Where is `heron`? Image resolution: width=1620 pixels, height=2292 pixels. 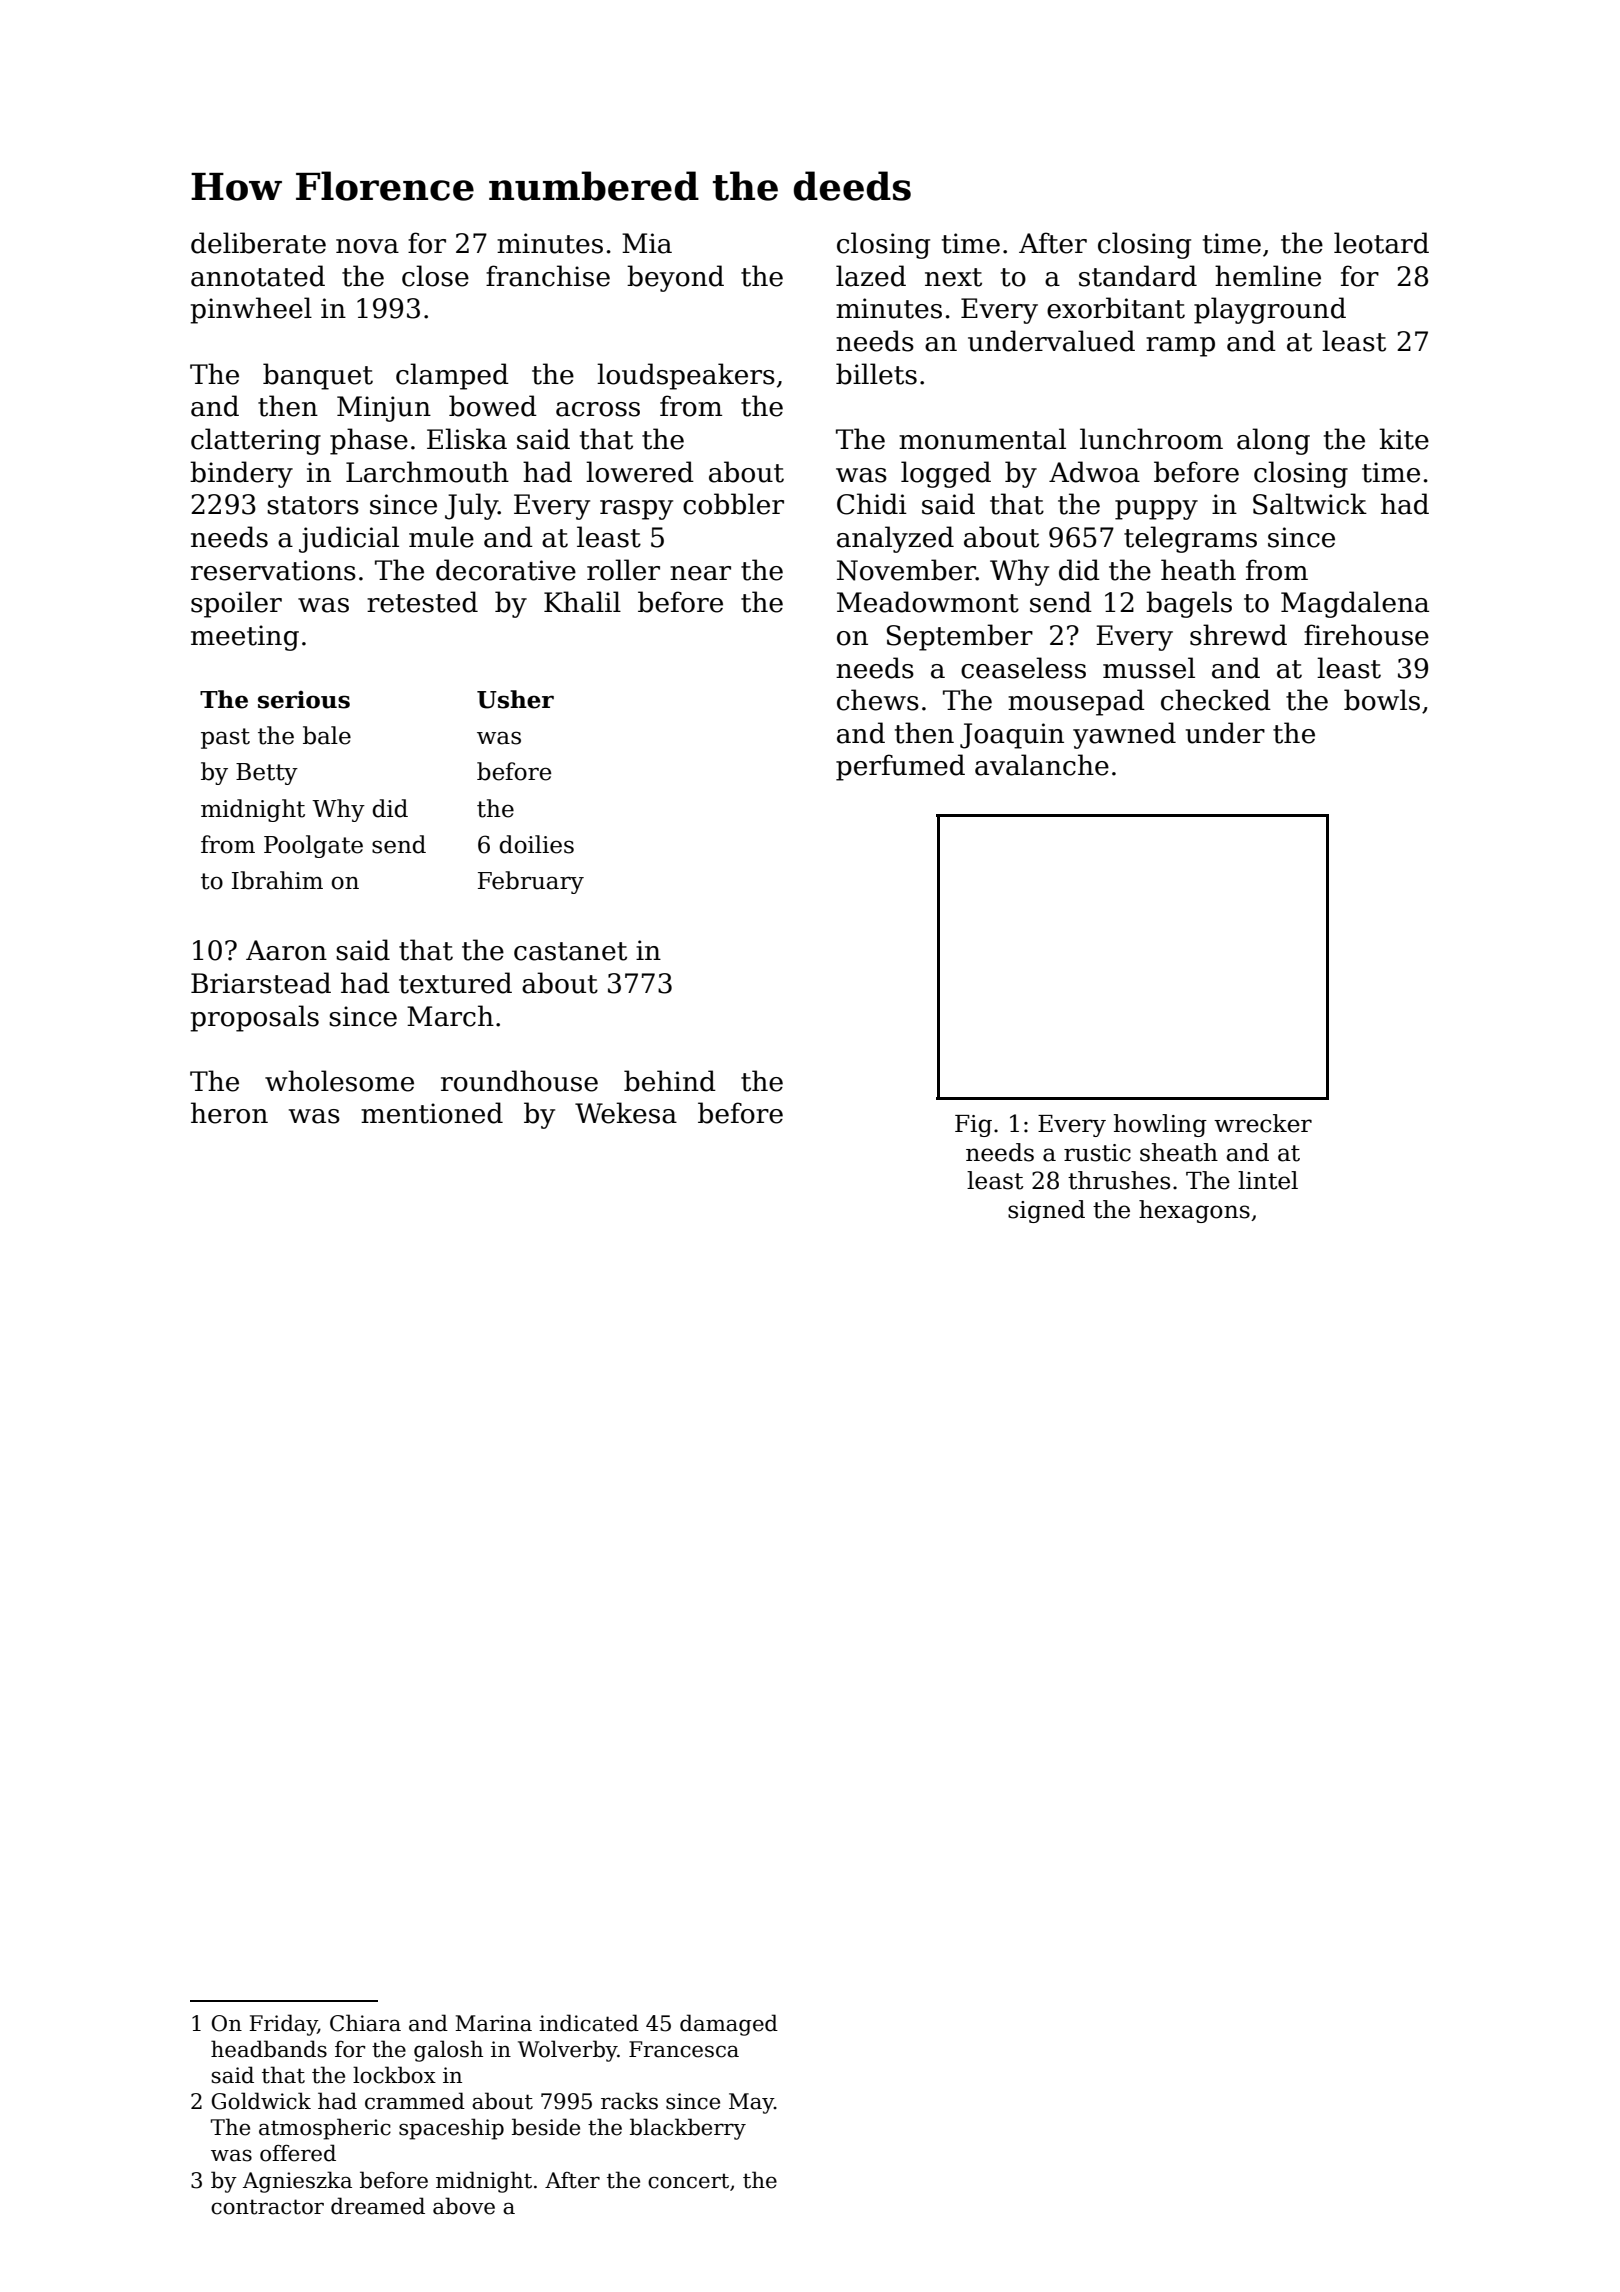
heron is located at coordinates (229, 1113).
